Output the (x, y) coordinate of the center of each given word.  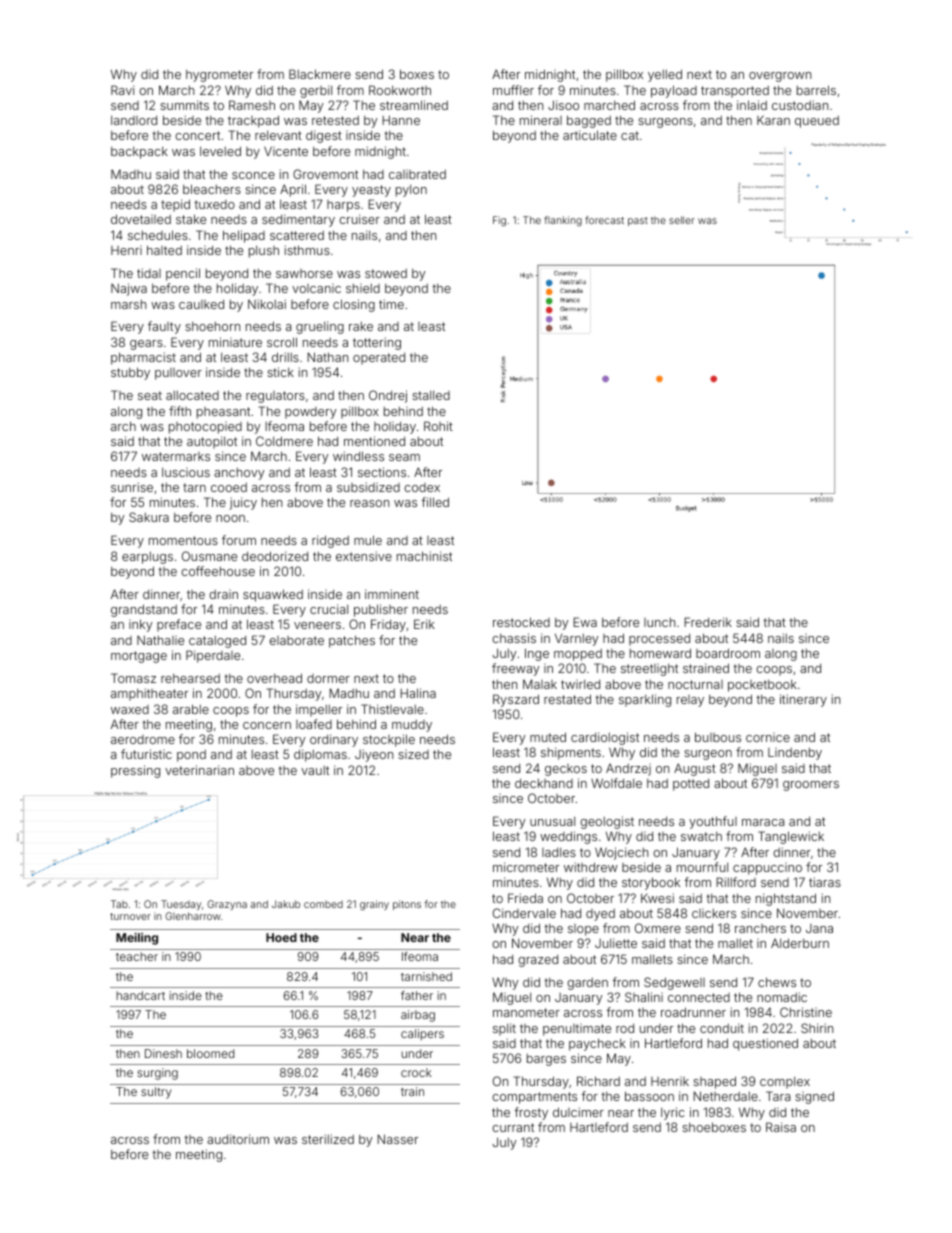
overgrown (780, 77)
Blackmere (320, 74)
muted (548, 737)
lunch (659, 622)
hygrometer (219, 76)
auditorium (238, 1139)
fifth (180, 411)
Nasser (397, 1139)
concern (267, 725)
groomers (811, 786)
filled (435, 502)
